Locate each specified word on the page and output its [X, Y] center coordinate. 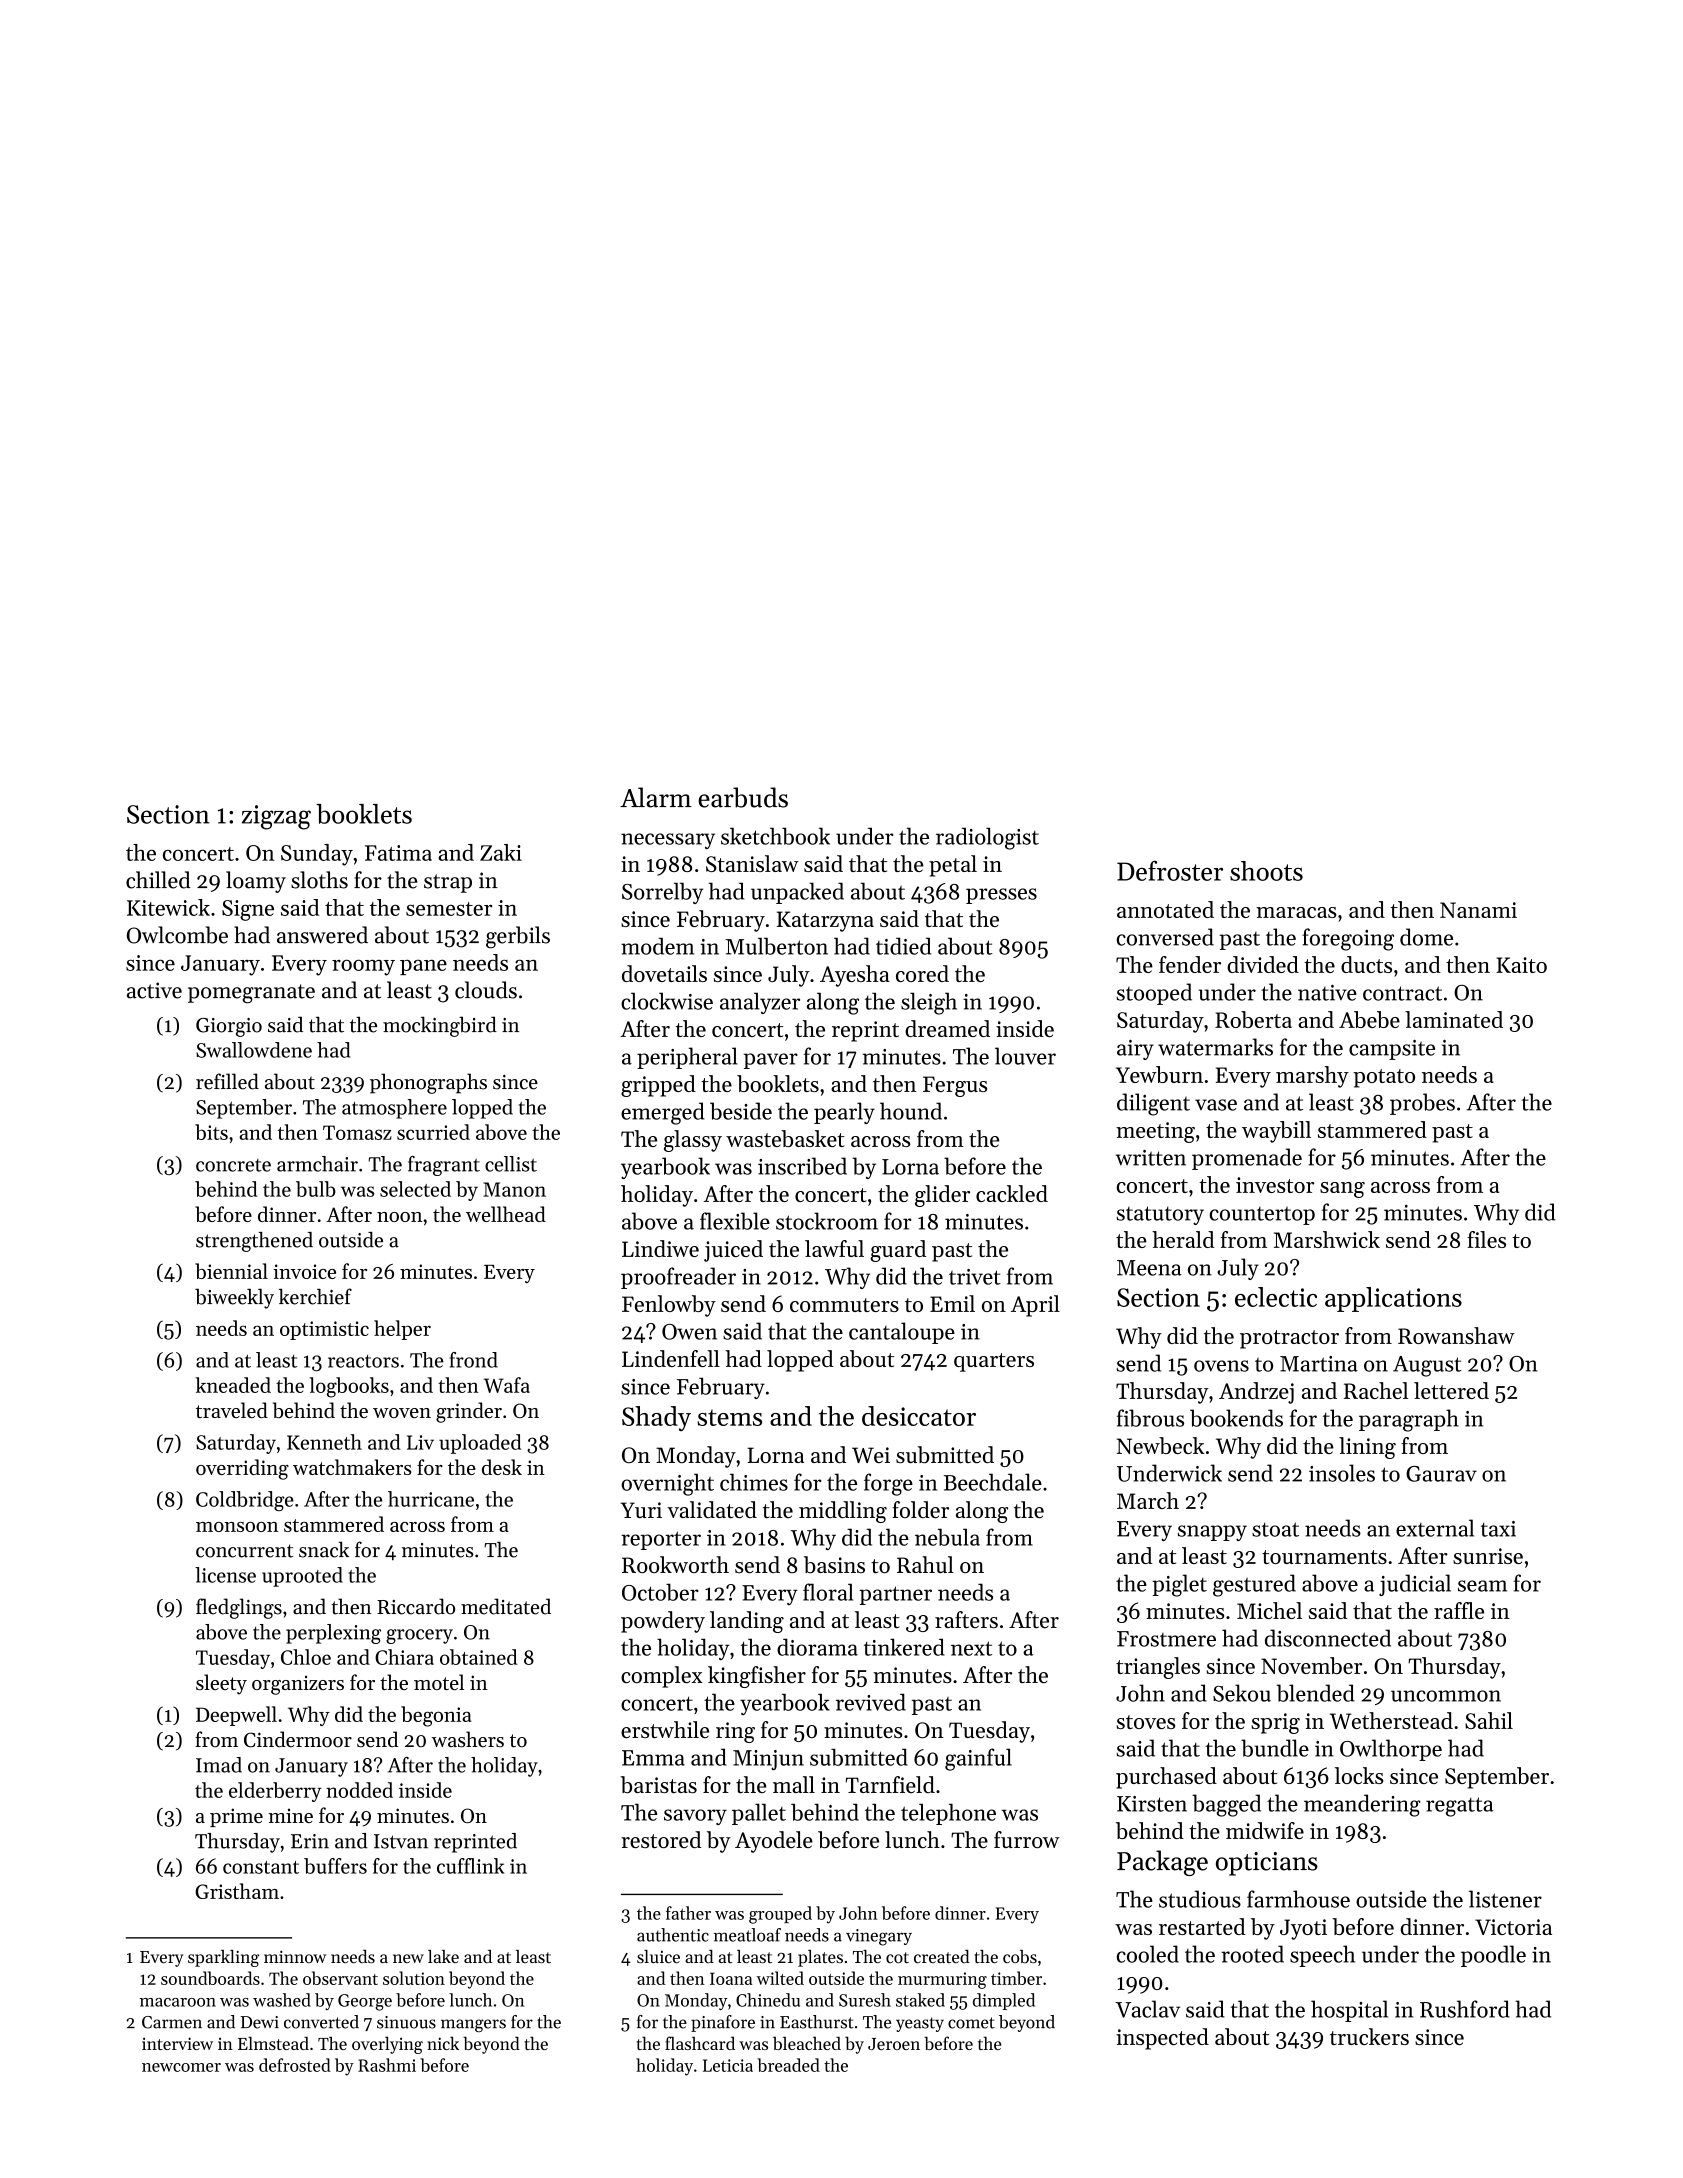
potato [1384, 1078]
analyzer [760, 1003]
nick [443, 2043]
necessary [668, 841]
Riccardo [416, 1606]
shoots [1266, 871]
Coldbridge [245, 1501]
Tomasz [357, 1132]
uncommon [1446, 1696]
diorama [817, 1647]
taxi [1498, 1529]
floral [828, 1592]
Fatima [398, 853]
